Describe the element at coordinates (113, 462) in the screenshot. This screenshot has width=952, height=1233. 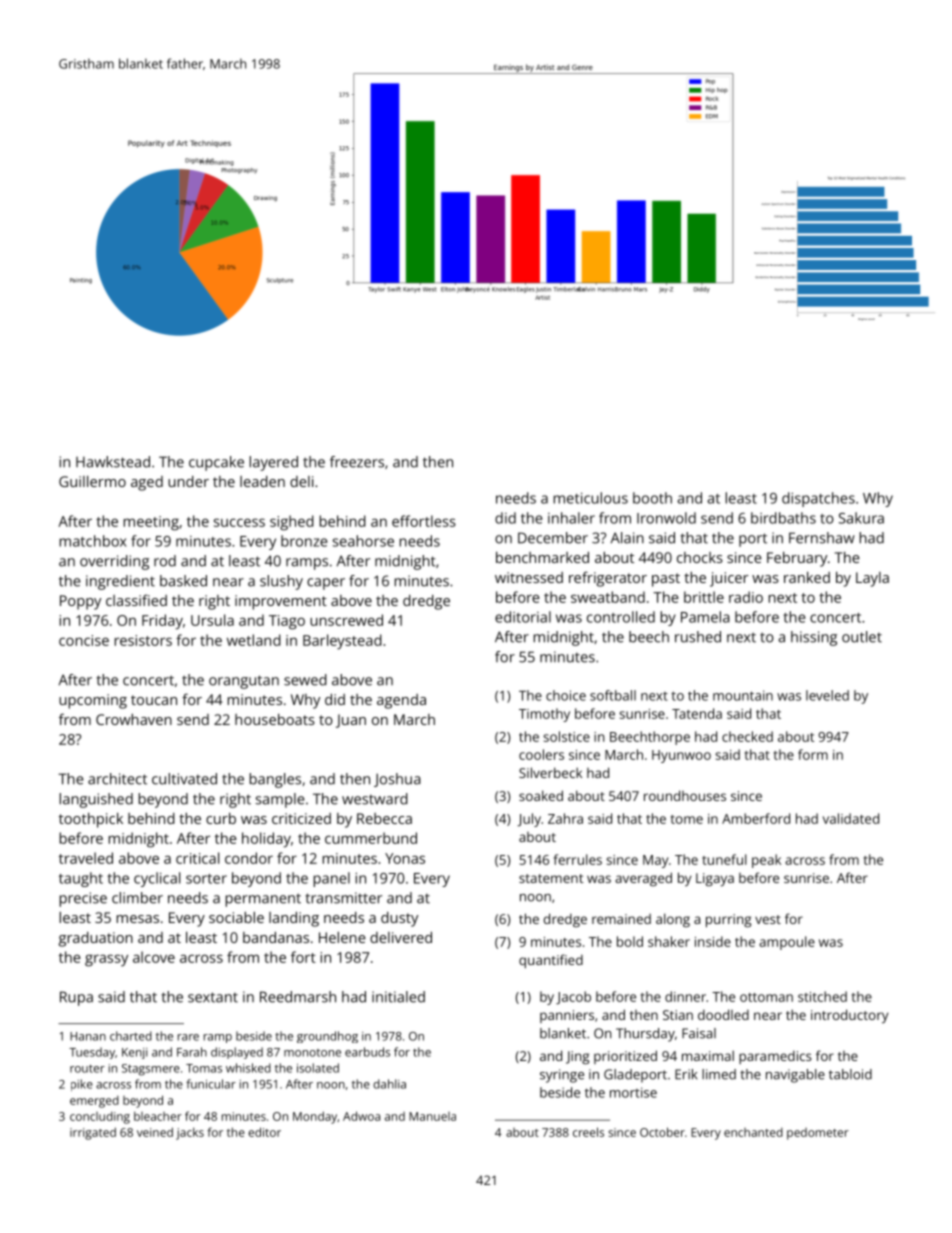
I see `Hawkstead` at that location.
